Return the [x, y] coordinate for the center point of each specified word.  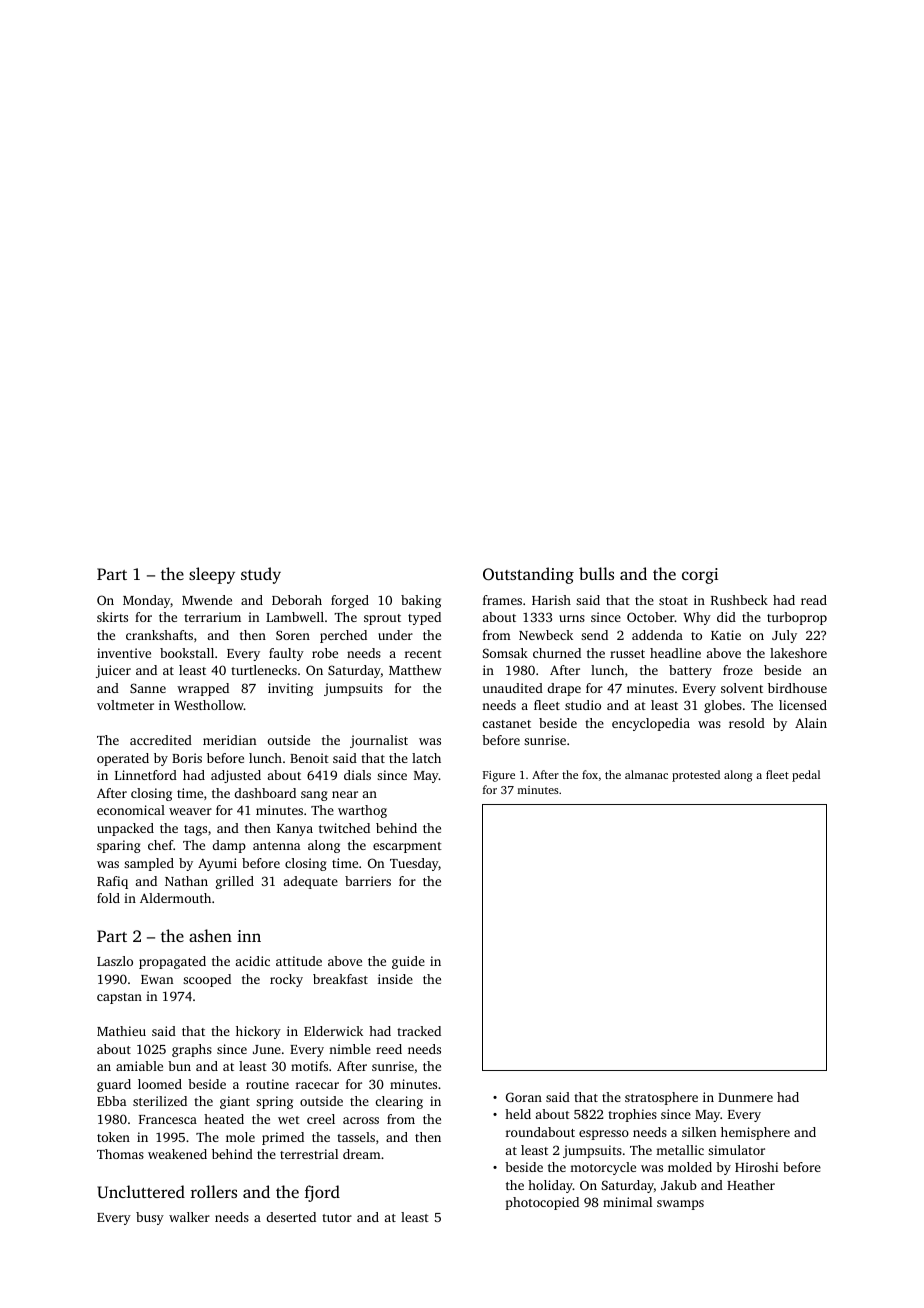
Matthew [415, 670]
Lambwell [295, 617]
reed [389, 1049]
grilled [235, 882]
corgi [700, 576]
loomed [160, 1084]
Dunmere [745, 1097]
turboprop [797, 618]
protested [696, 776]
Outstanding [528, 575]
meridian [229, 740]
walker [189, 1217]
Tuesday [414, 864]
